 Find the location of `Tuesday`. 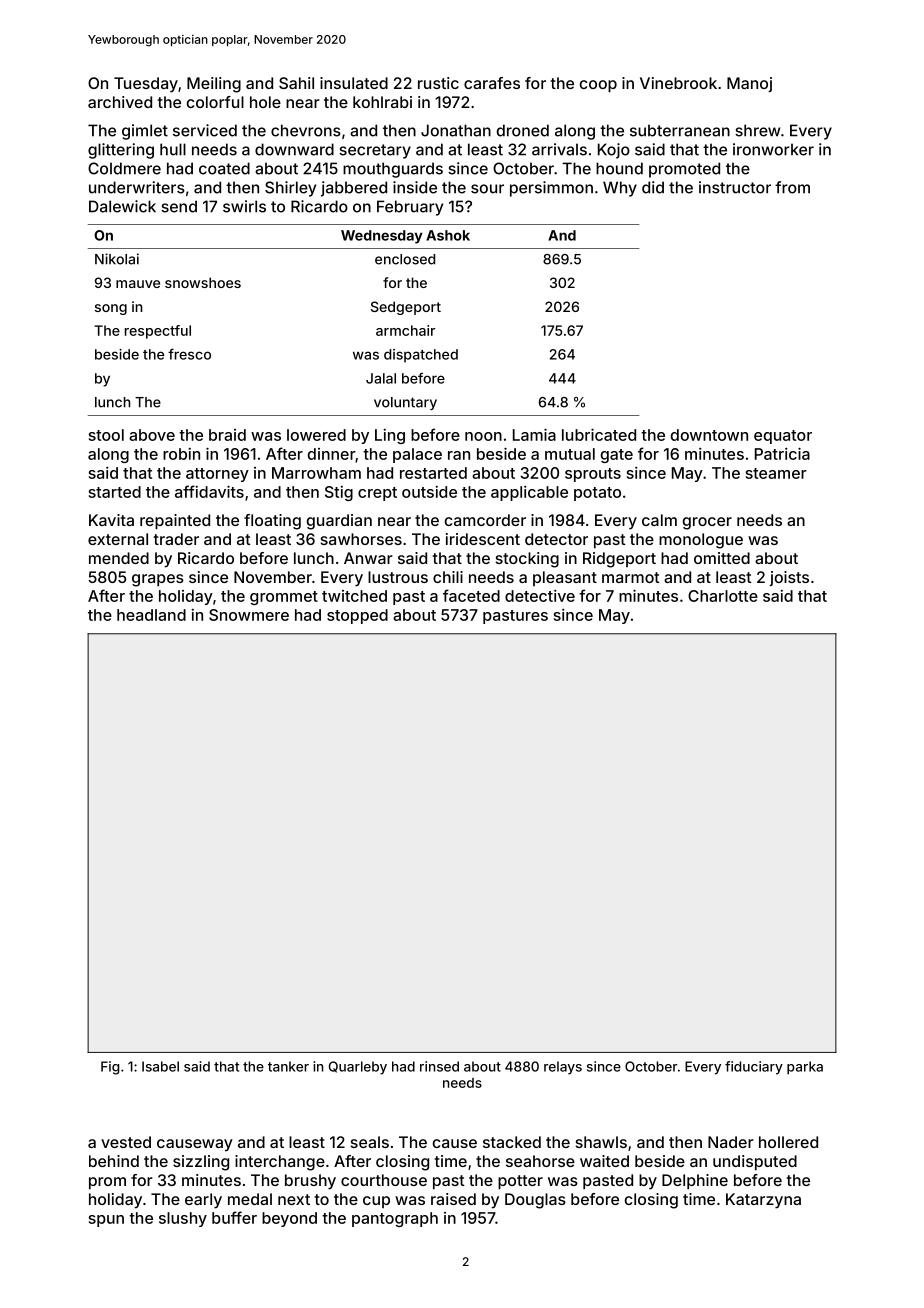

Tuesday is located at coordinates (146, 85).
